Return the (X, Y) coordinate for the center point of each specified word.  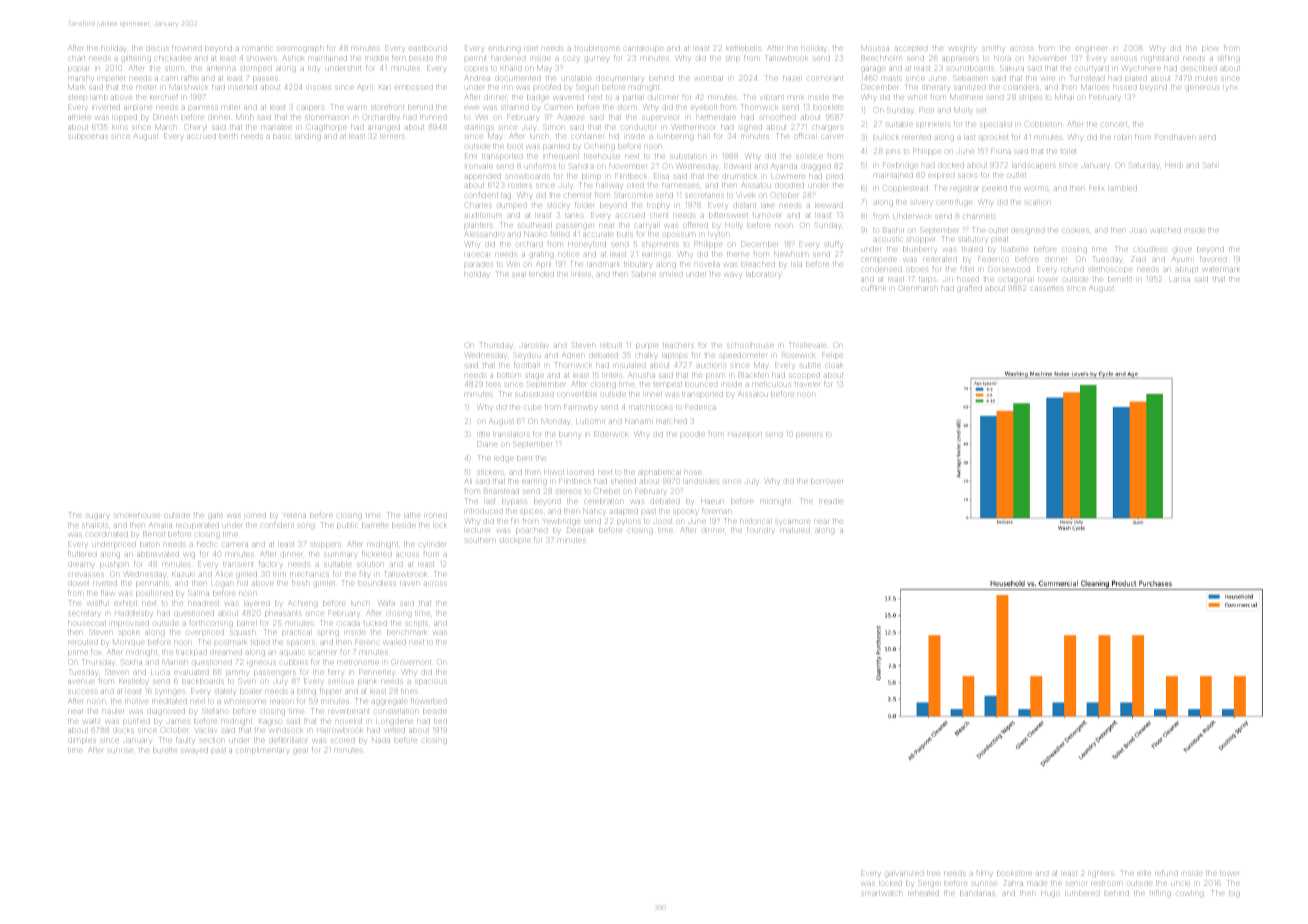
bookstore (1014, 873)
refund (1166, 873)
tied (440, 721)
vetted (395, 730)
